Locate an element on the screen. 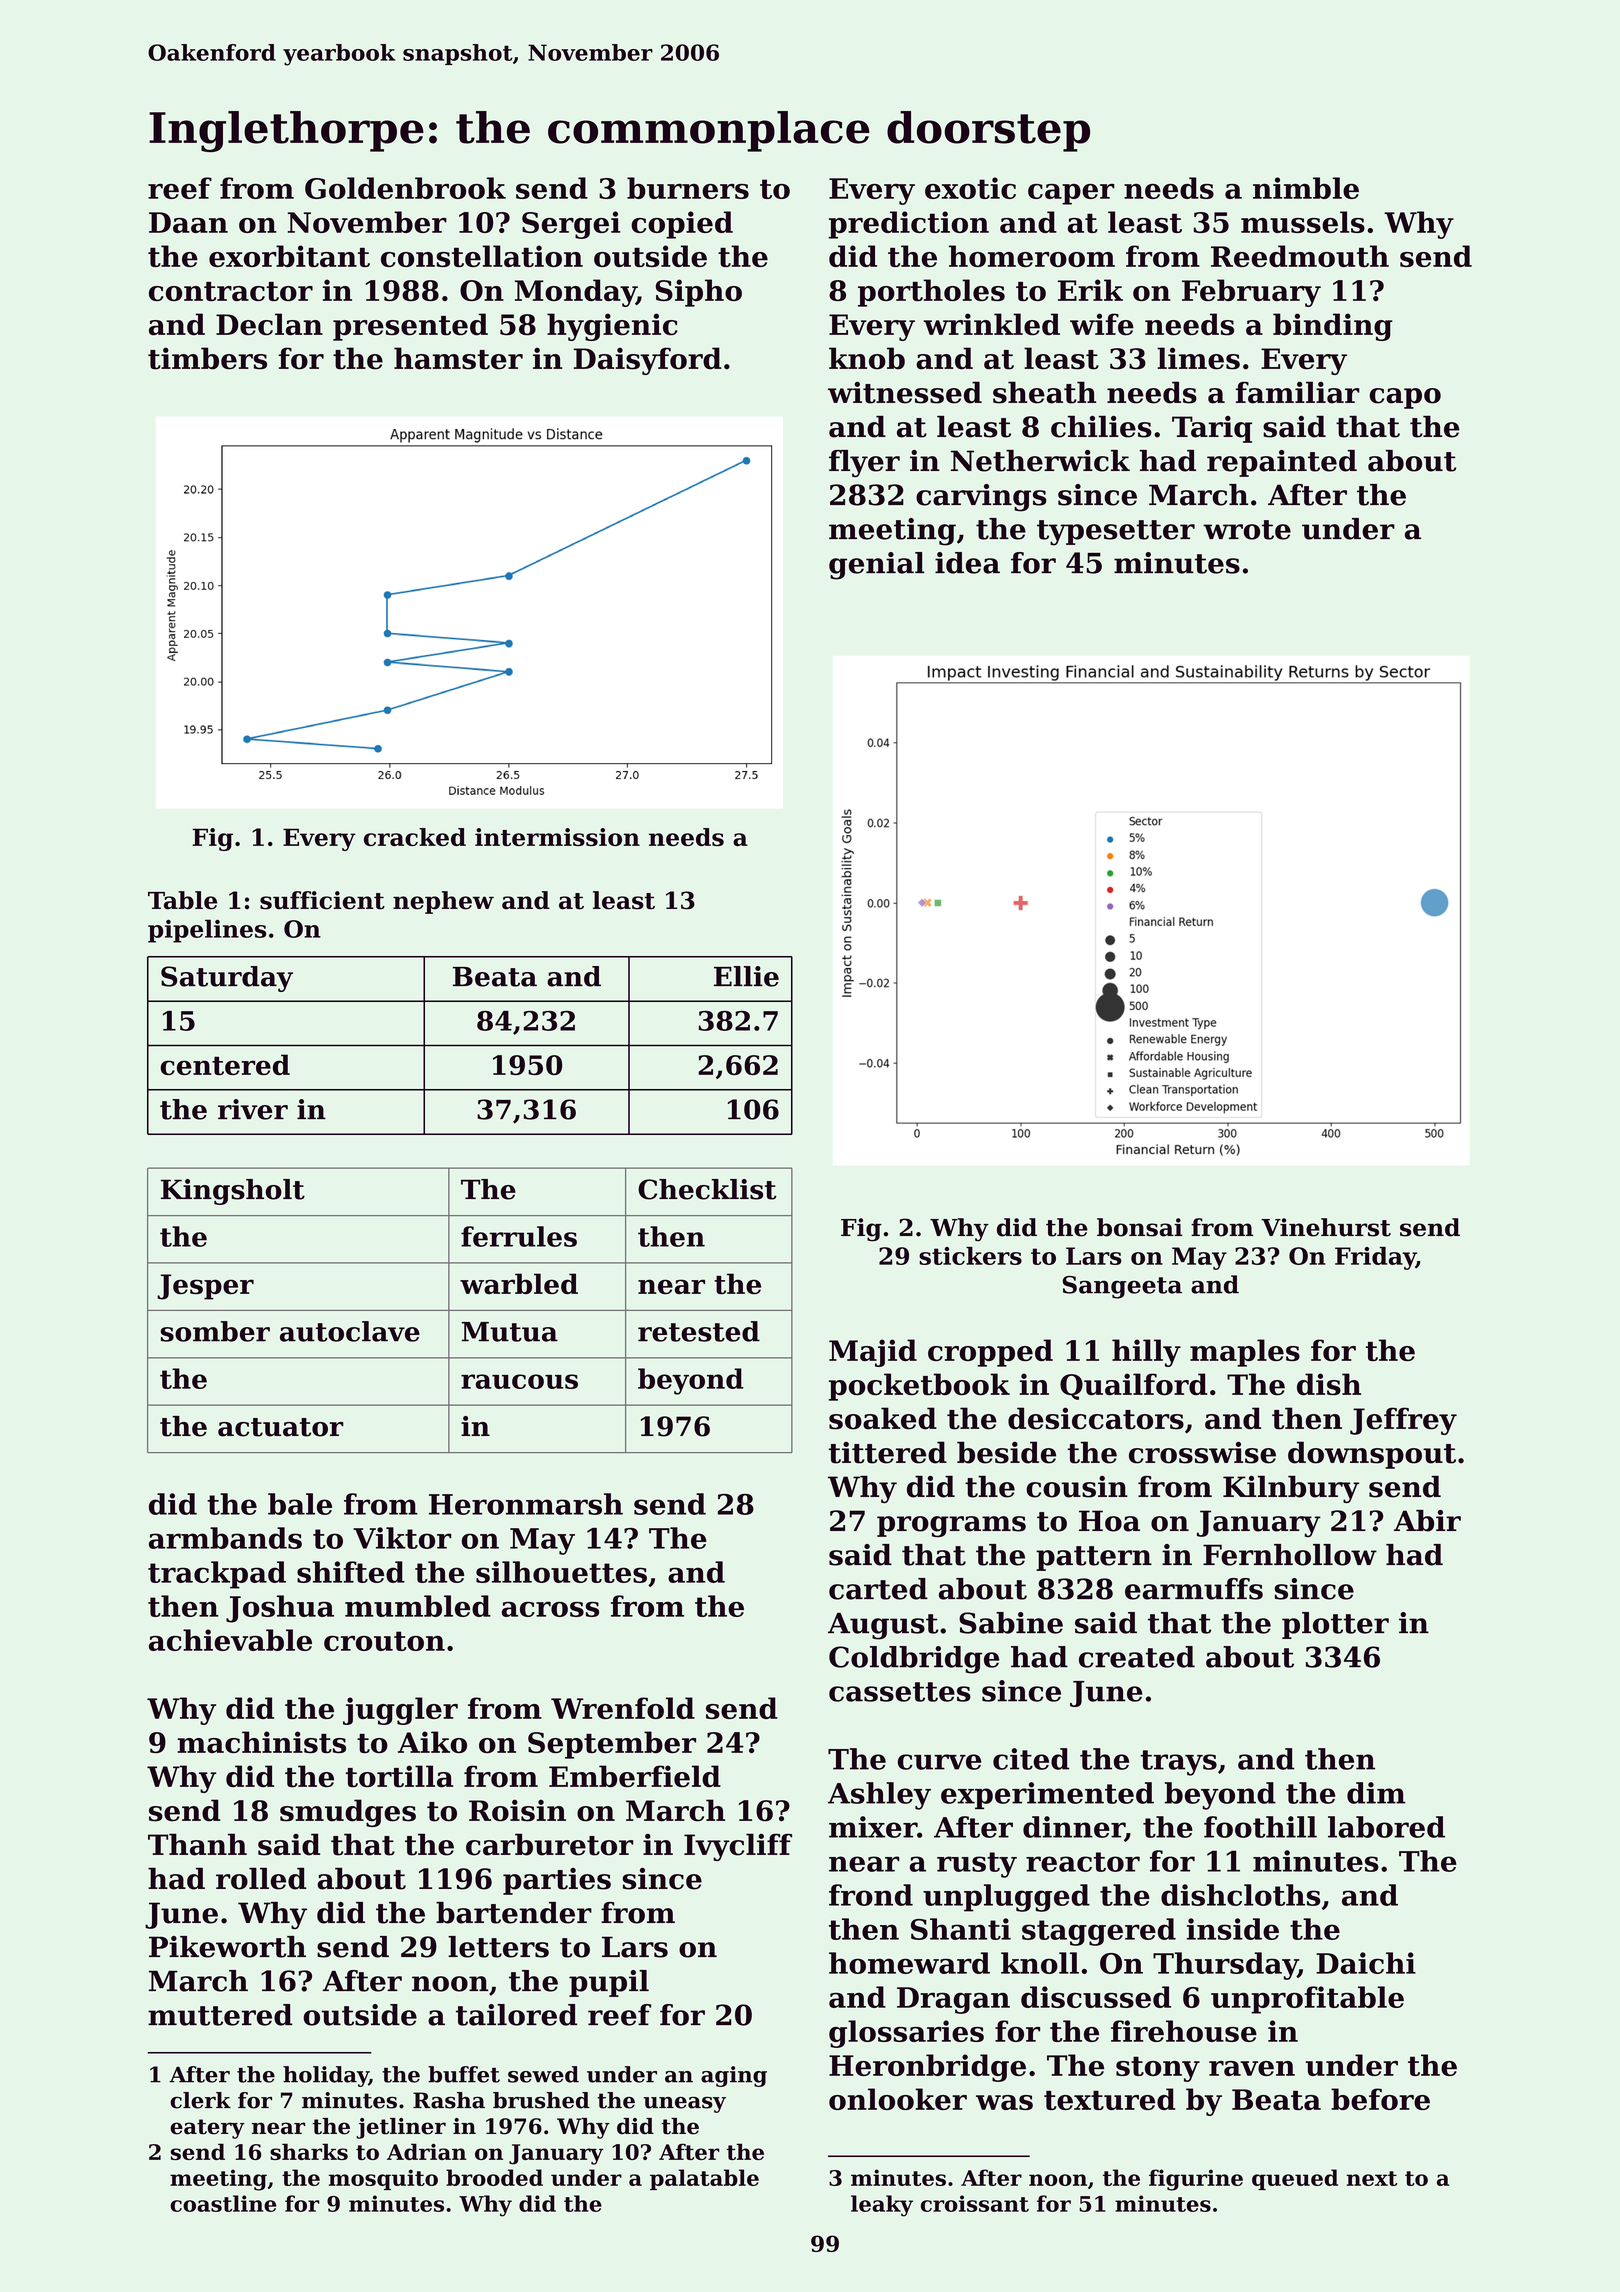 The image size is (1620, 2292). wrote is located at coordinates (1247, 530).
